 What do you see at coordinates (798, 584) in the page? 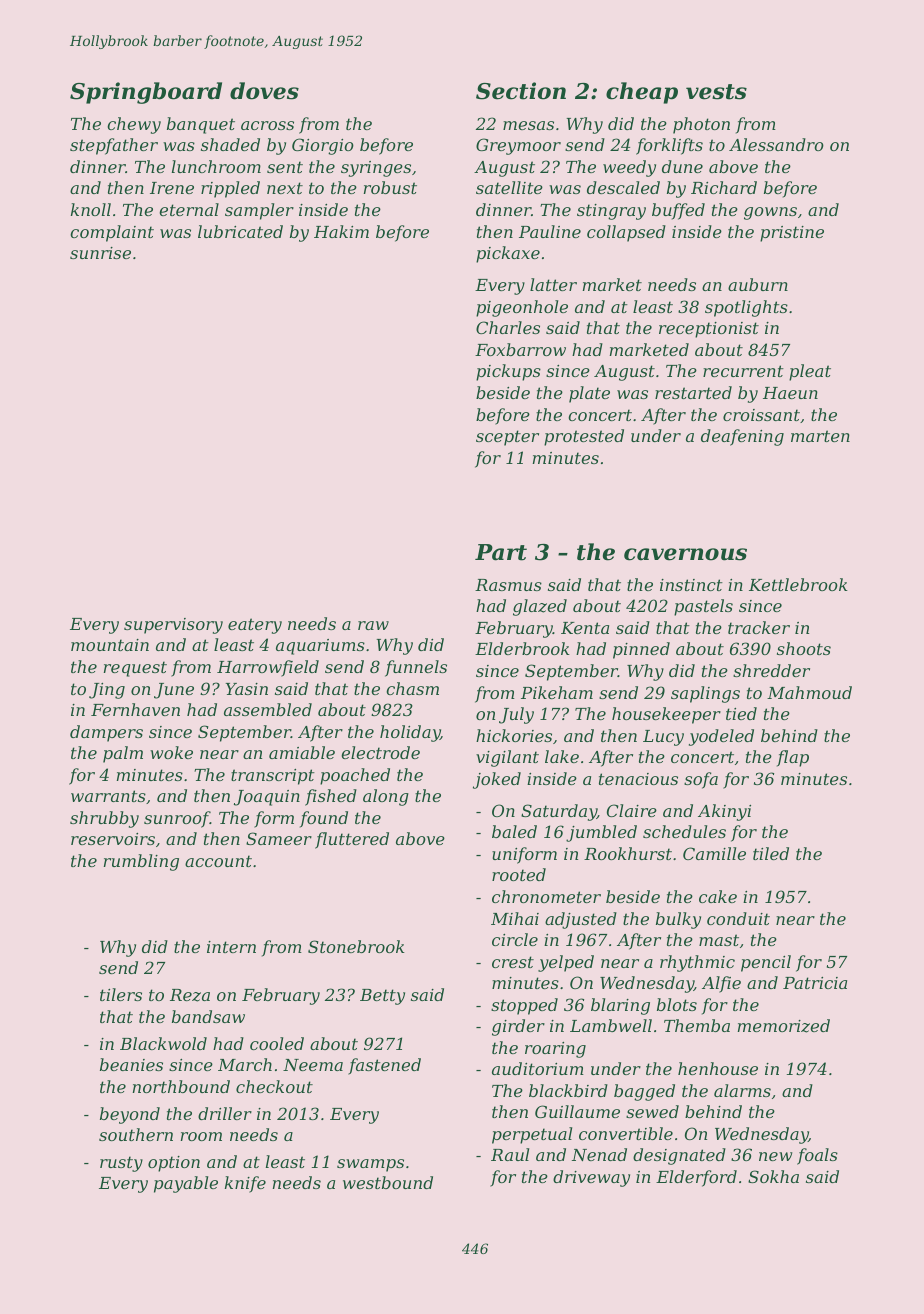
I see `Kettlebrook` at bounding box center [798, 584].
